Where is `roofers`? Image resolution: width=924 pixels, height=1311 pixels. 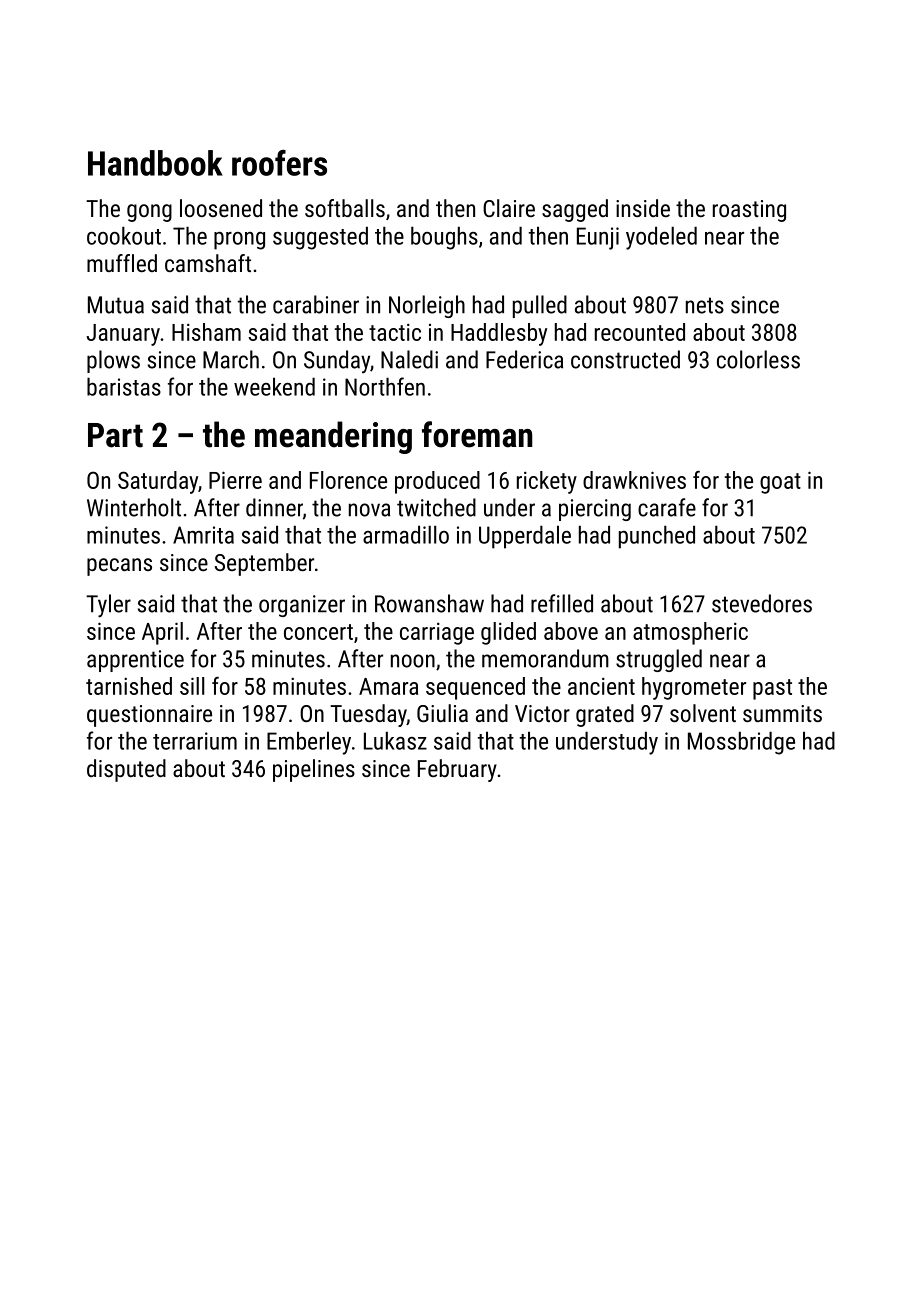 roofers is located at coordinates (279, 163).
